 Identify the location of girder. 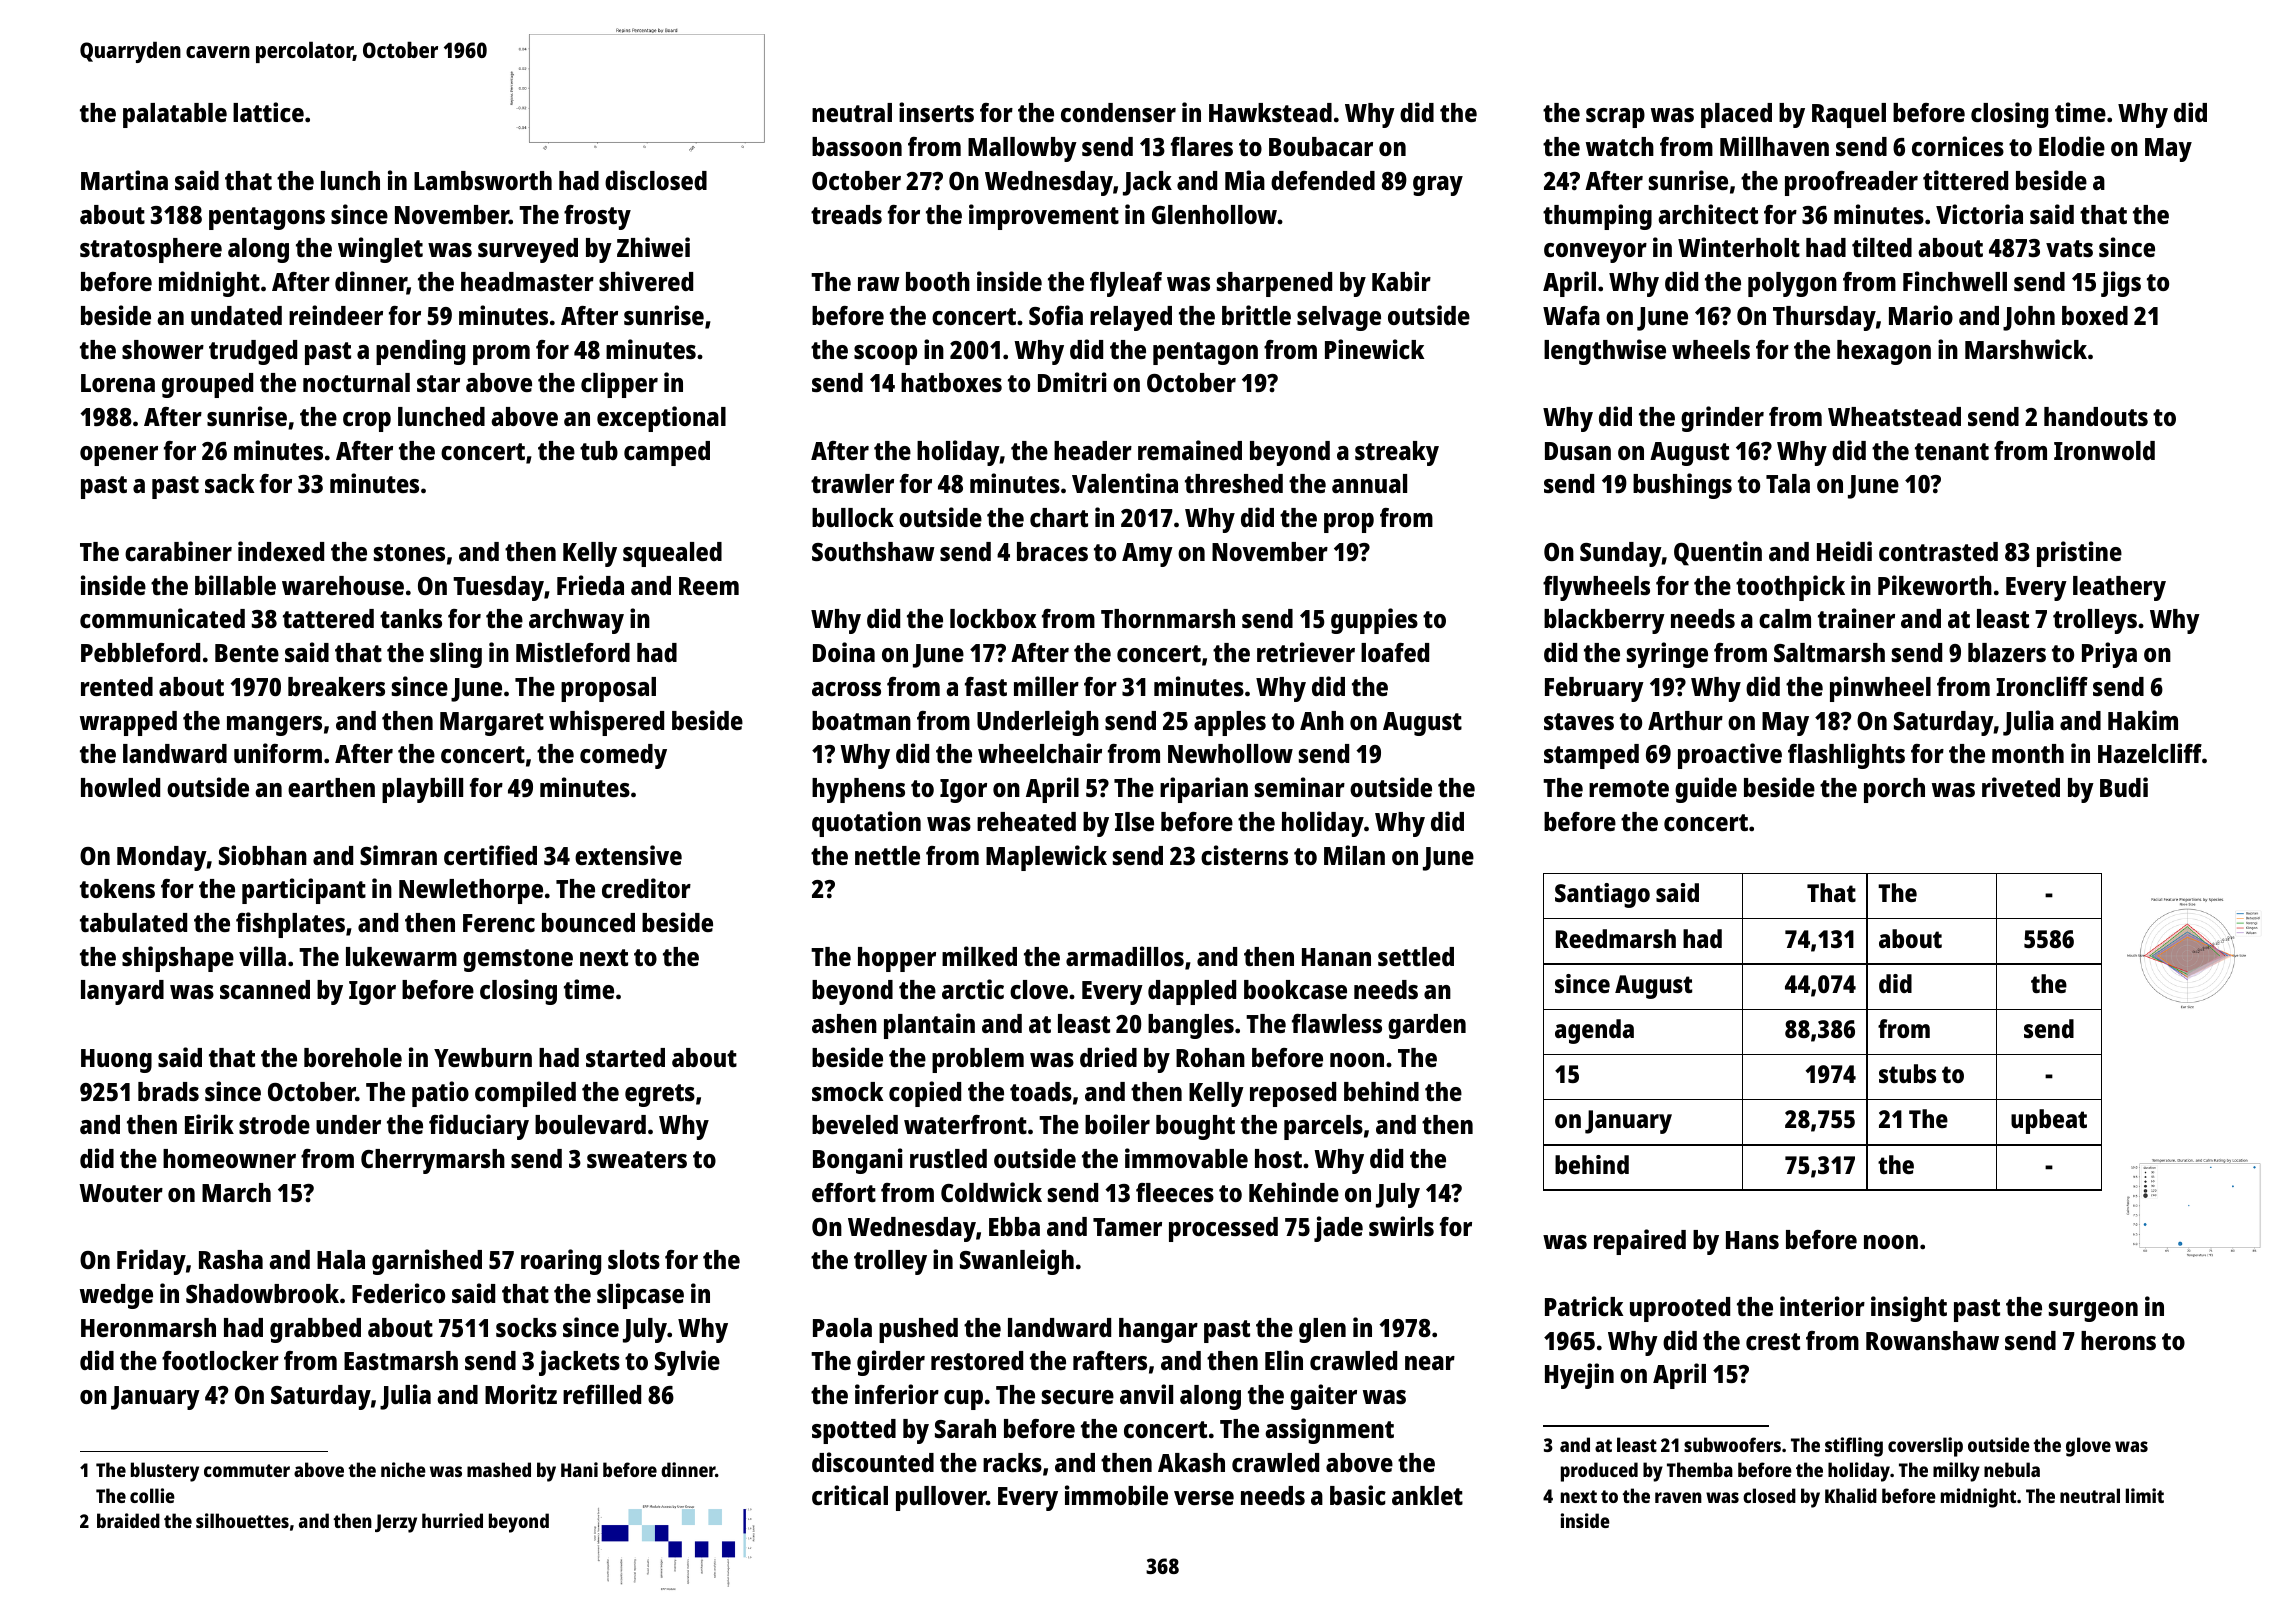
(891, 1363).
